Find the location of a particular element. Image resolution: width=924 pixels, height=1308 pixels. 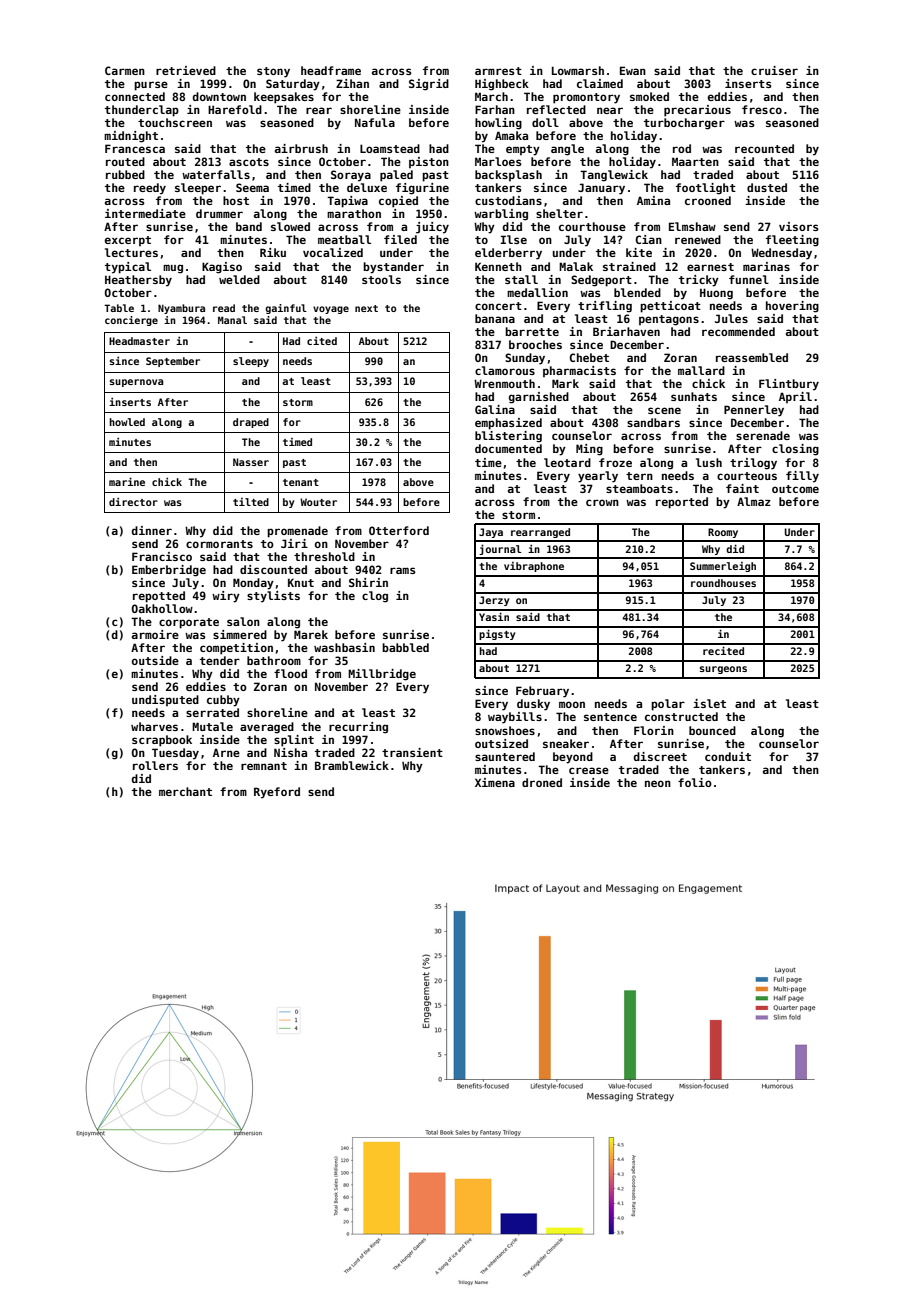

Jiri is located at coordinates (294, 543).
